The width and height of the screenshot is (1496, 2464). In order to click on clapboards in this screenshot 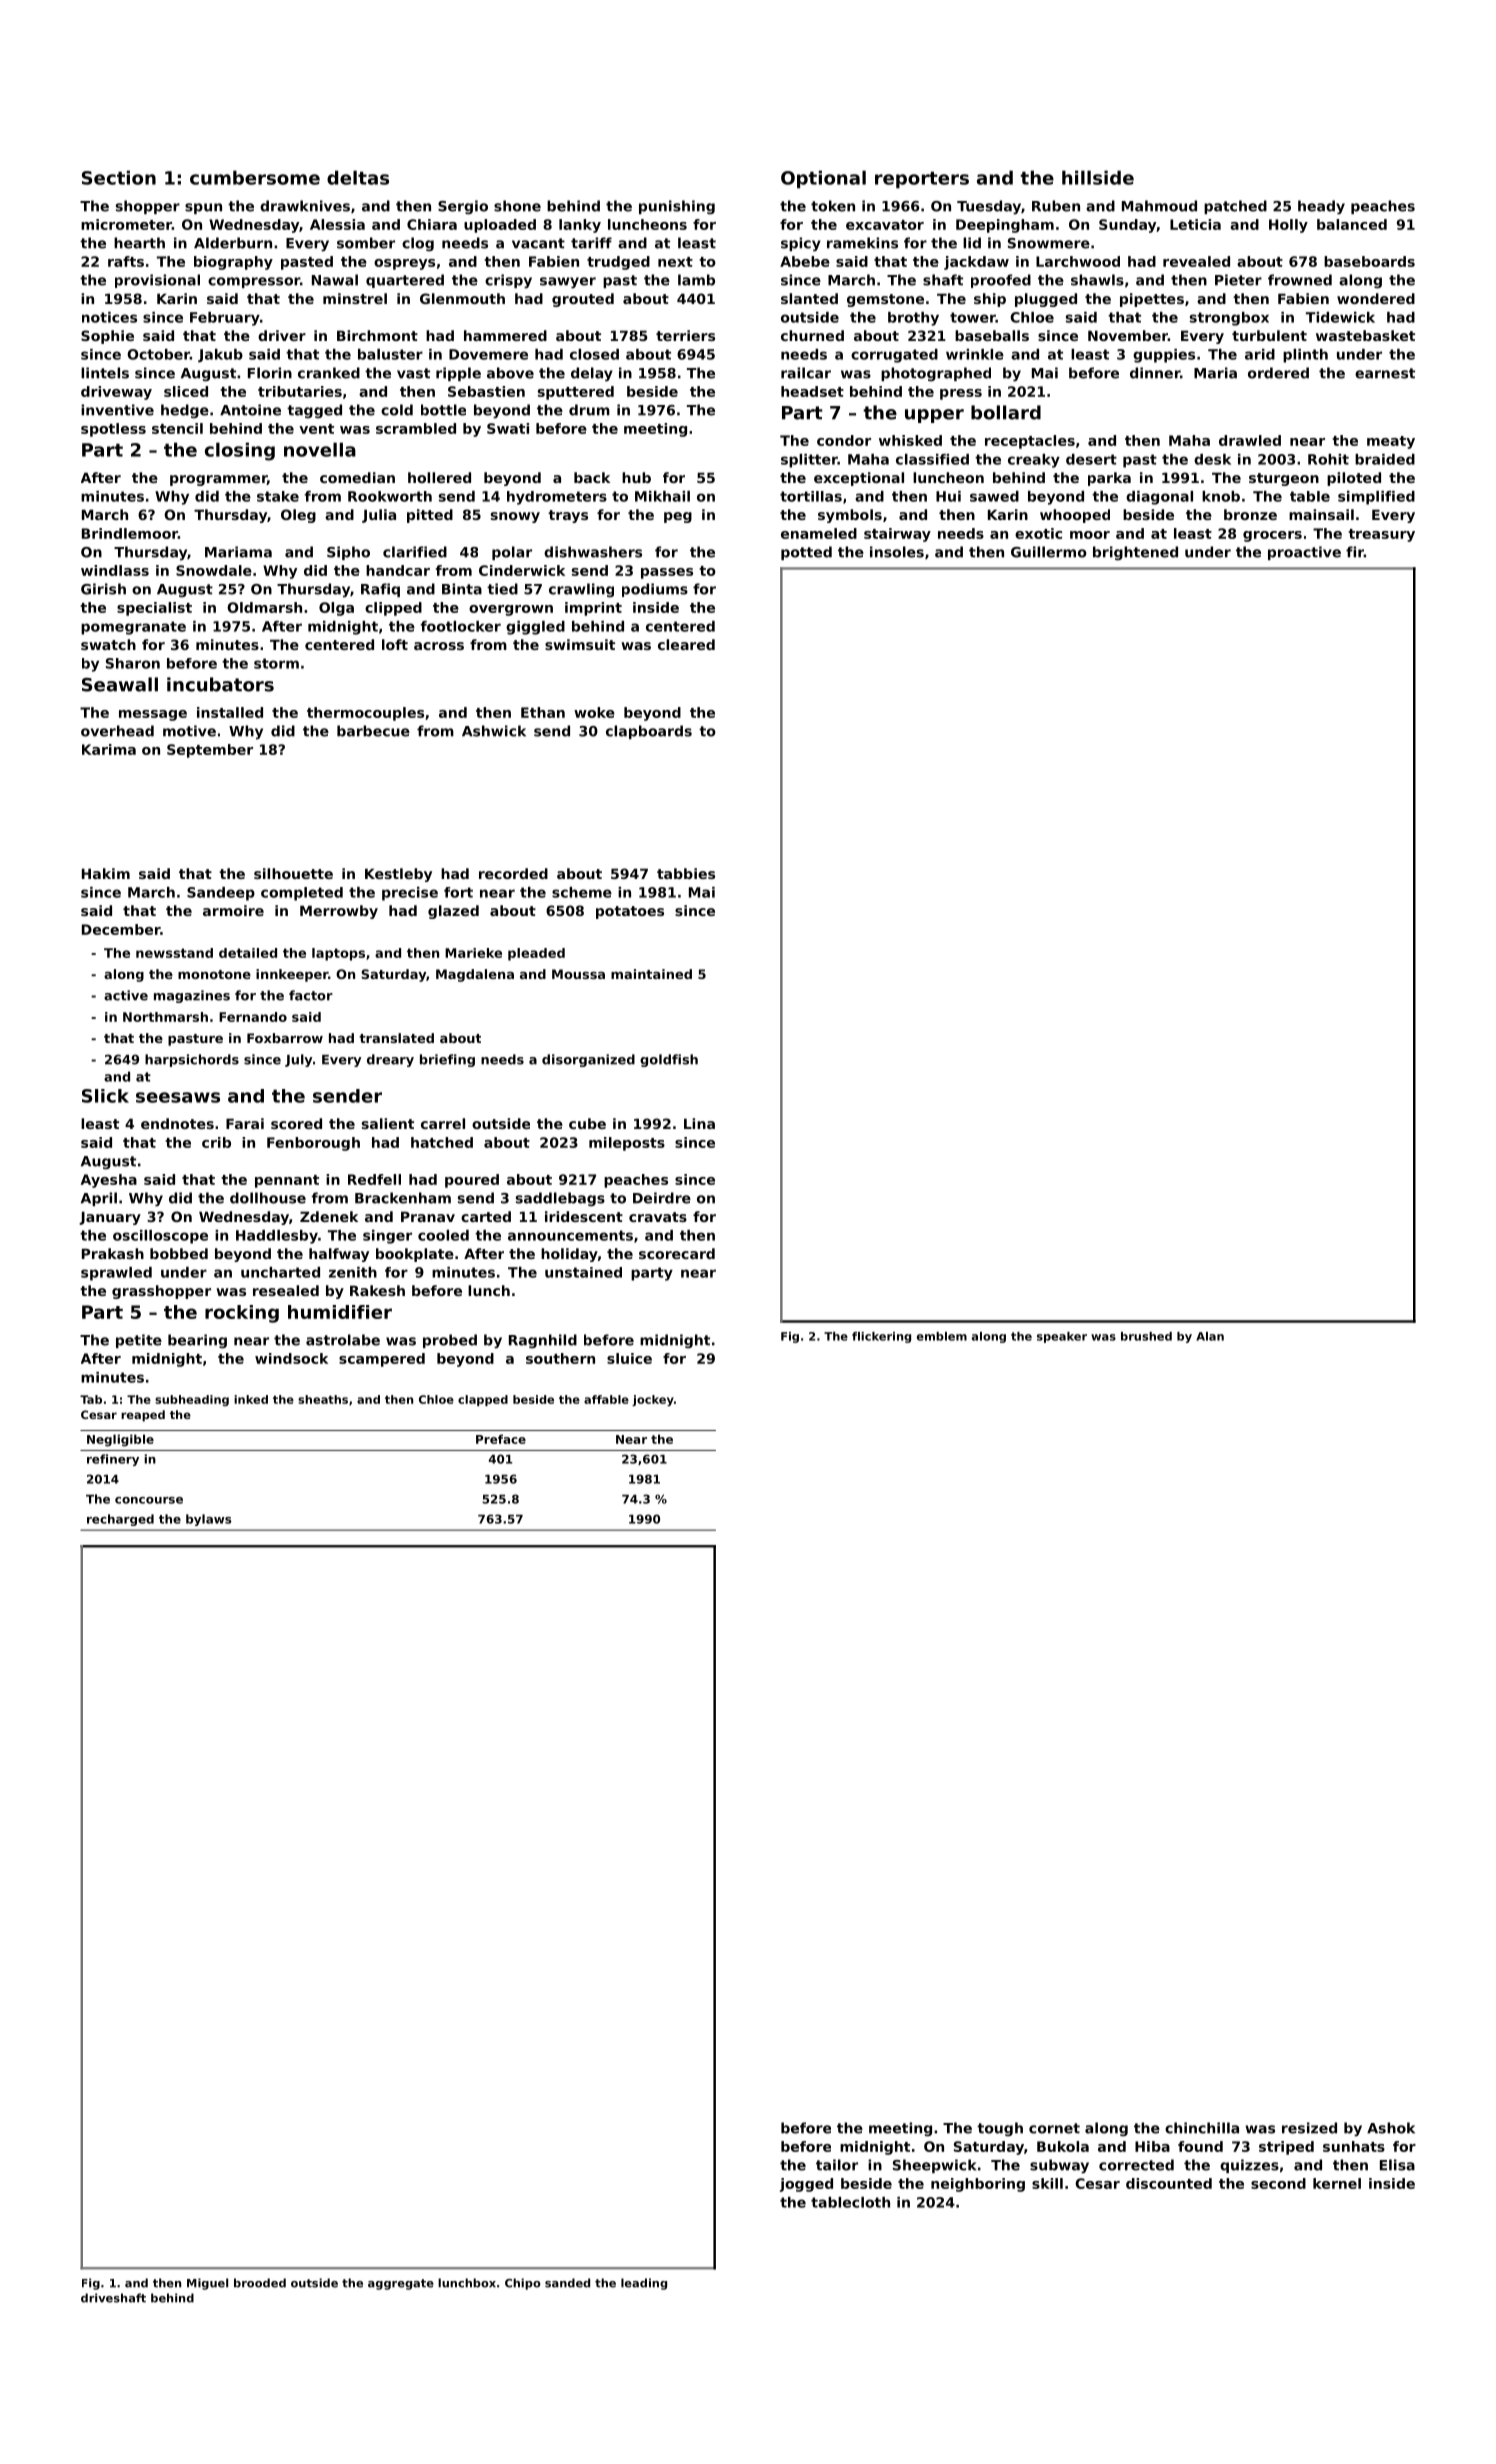, I will do `click(649, 732)`.
